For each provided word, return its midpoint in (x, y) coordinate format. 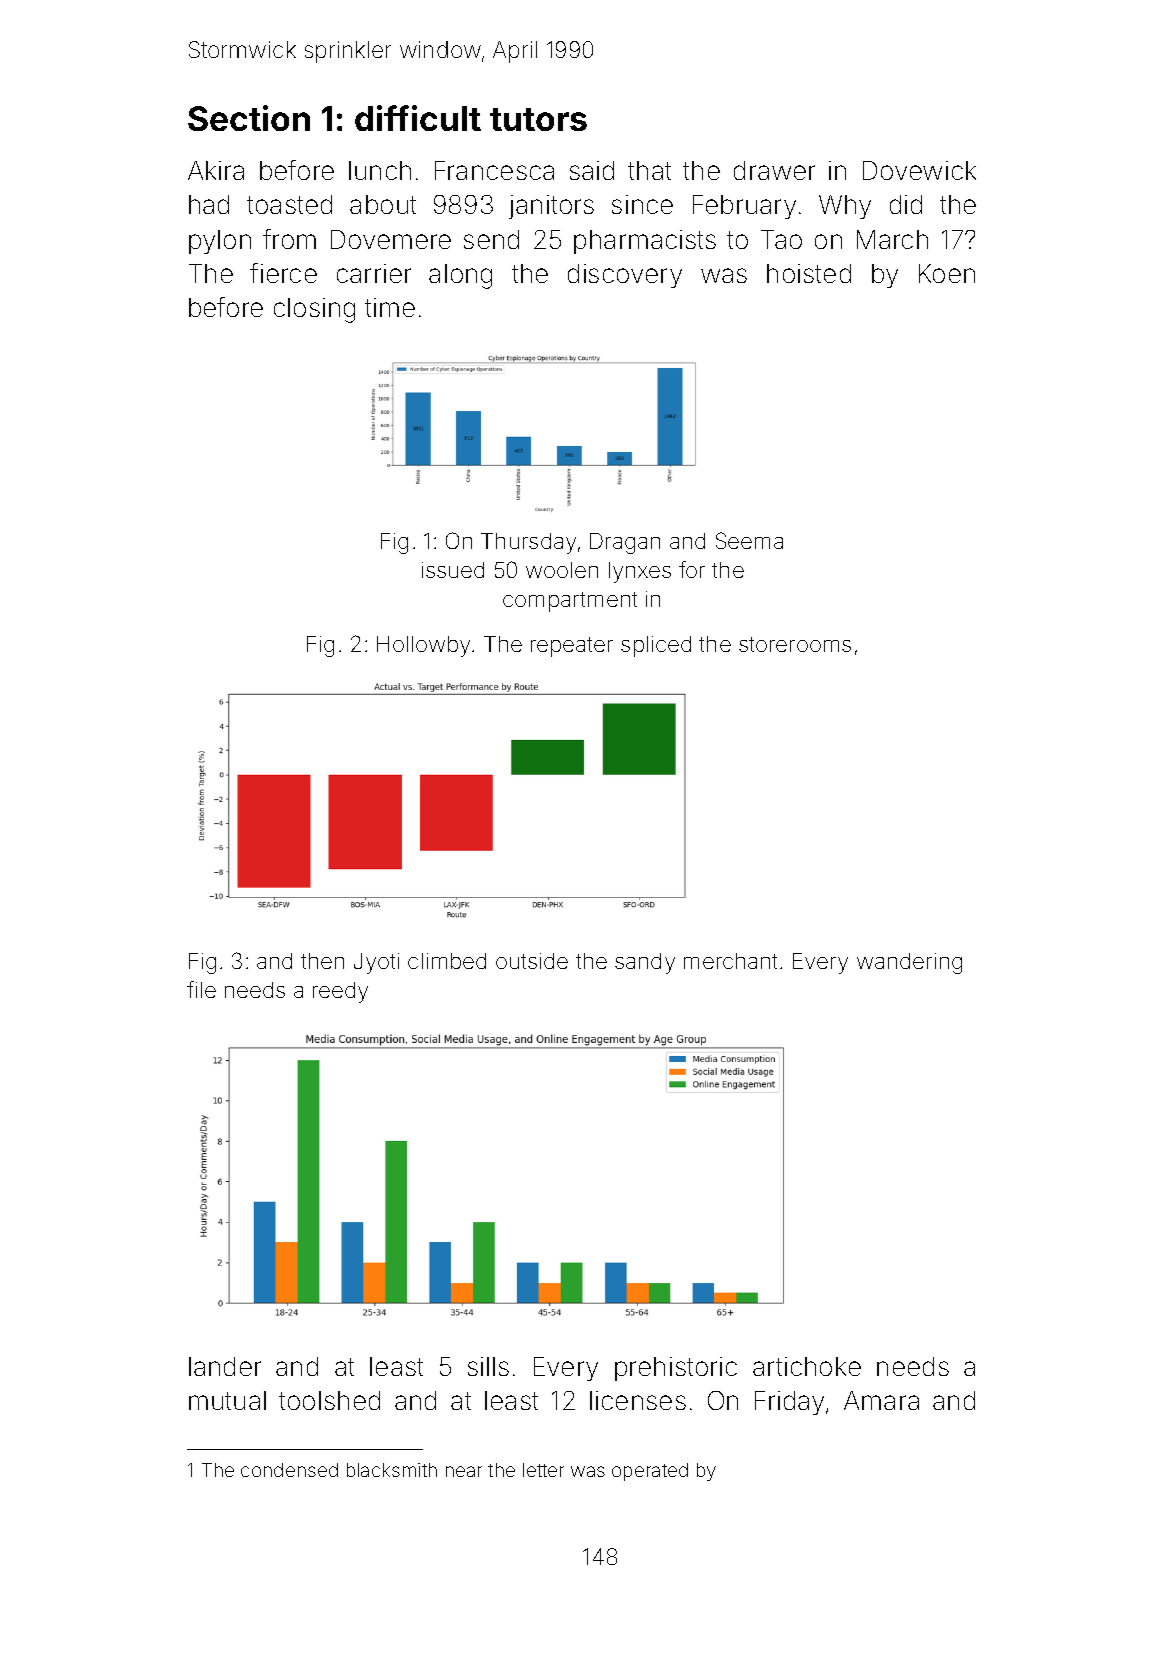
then (322, 961)
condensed (289, 1470)
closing (314, 310)
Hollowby (423, 646)
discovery (625, 276)
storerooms (795, 644)
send (491, 239)
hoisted (809, 273)
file (201, 989)
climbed (447, 961)
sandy (645, 963)
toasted (289, 204)
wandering (909, 963)
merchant (730, 961)
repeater (572, 647)
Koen (947, 273)
